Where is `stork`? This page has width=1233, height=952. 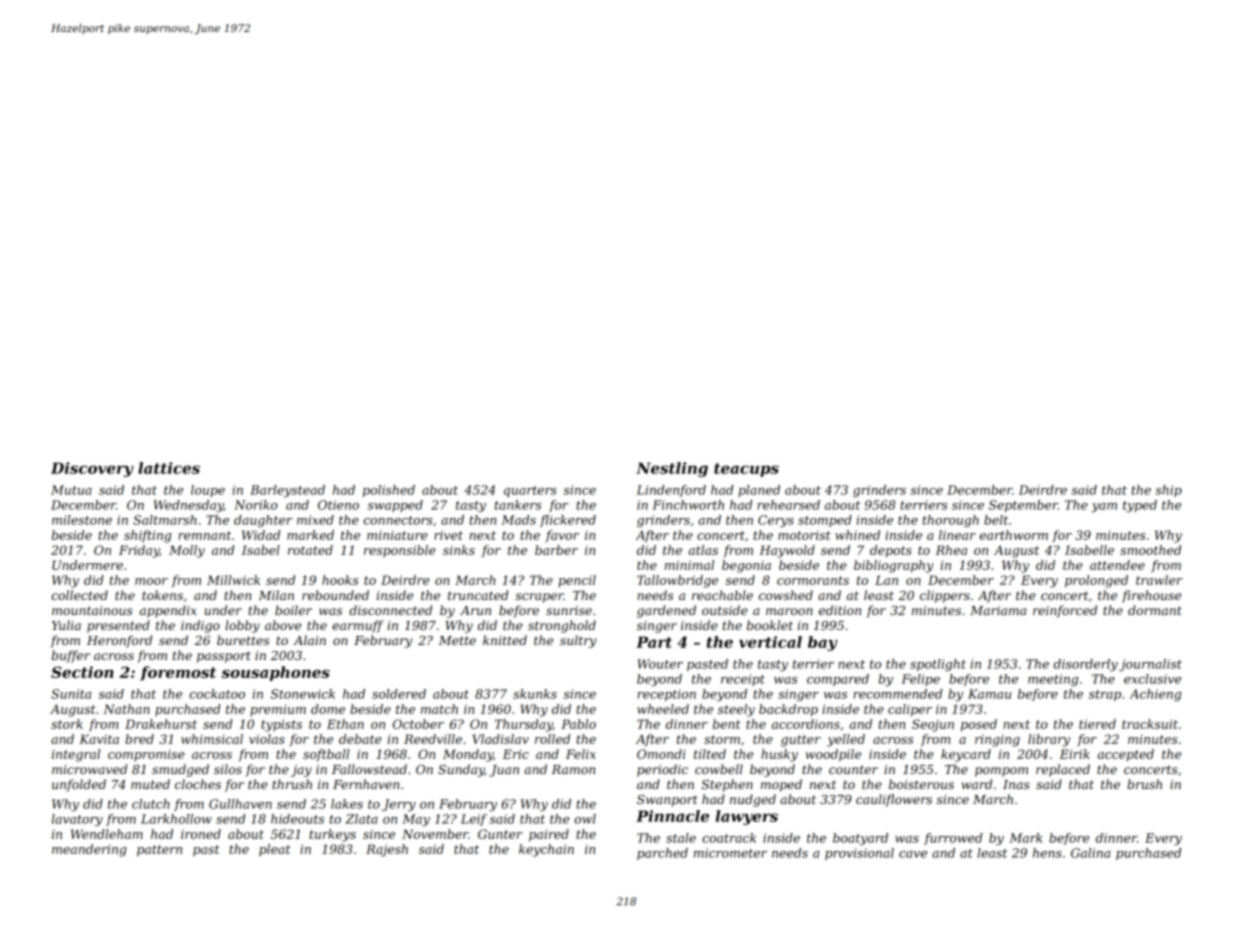 stork is located at coordinates (67, 724).
